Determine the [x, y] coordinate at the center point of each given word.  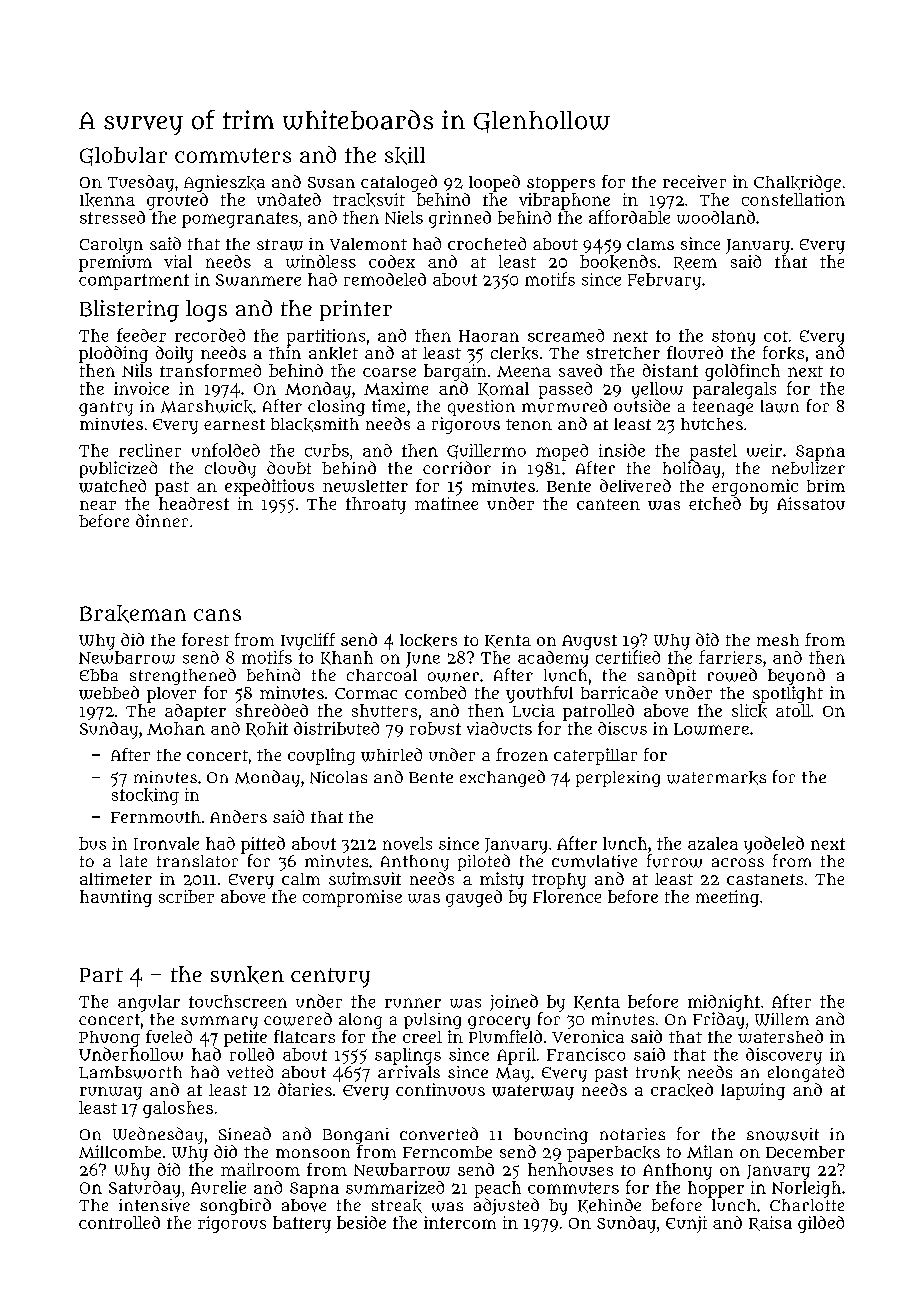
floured [695, 352]
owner [453, 677]
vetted [250, 1071]
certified [628, 657]
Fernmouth [156, 817]
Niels [404, 217]
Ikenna [107, 200]
